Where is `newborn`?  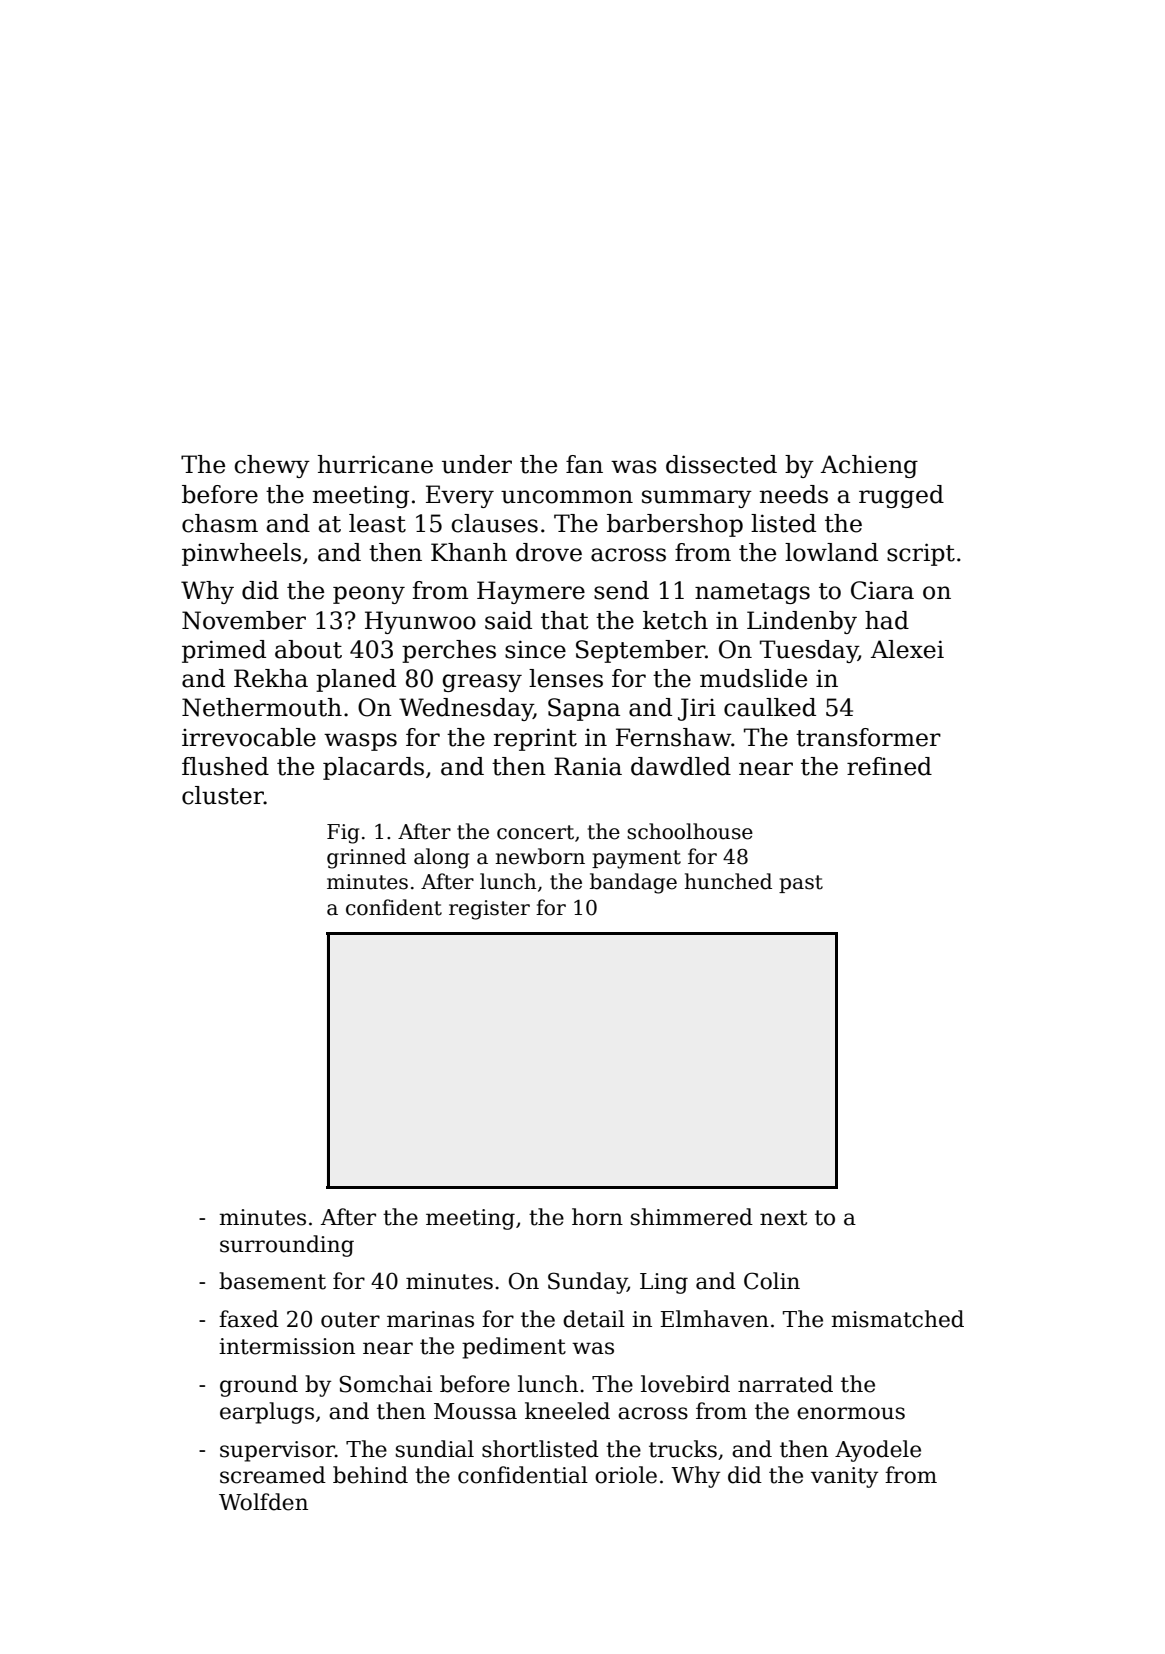 newborn is located at coordinates (540, 856).
